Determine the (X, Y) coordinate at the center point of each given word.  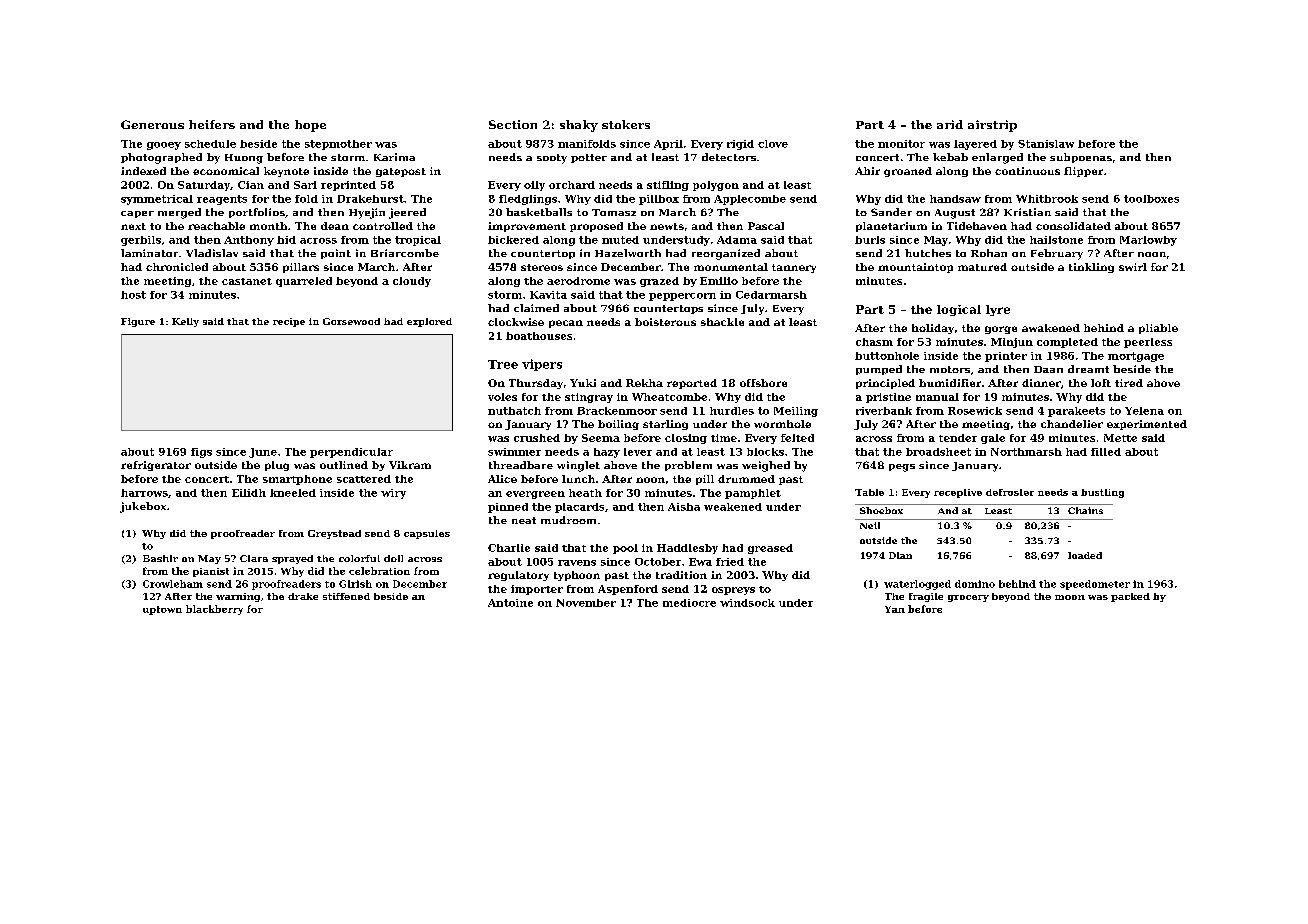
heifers (212, 124)
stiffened (346, 596)
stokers (626, 124)
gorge (1001, 330)
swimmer (514, 452)
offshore (763, 383)
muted (620, 240)
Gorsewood (351, 321)
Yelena (1144, 411)
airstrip (992, 126)
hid (286, 240)
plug (277, 466)
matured (982, 267)
